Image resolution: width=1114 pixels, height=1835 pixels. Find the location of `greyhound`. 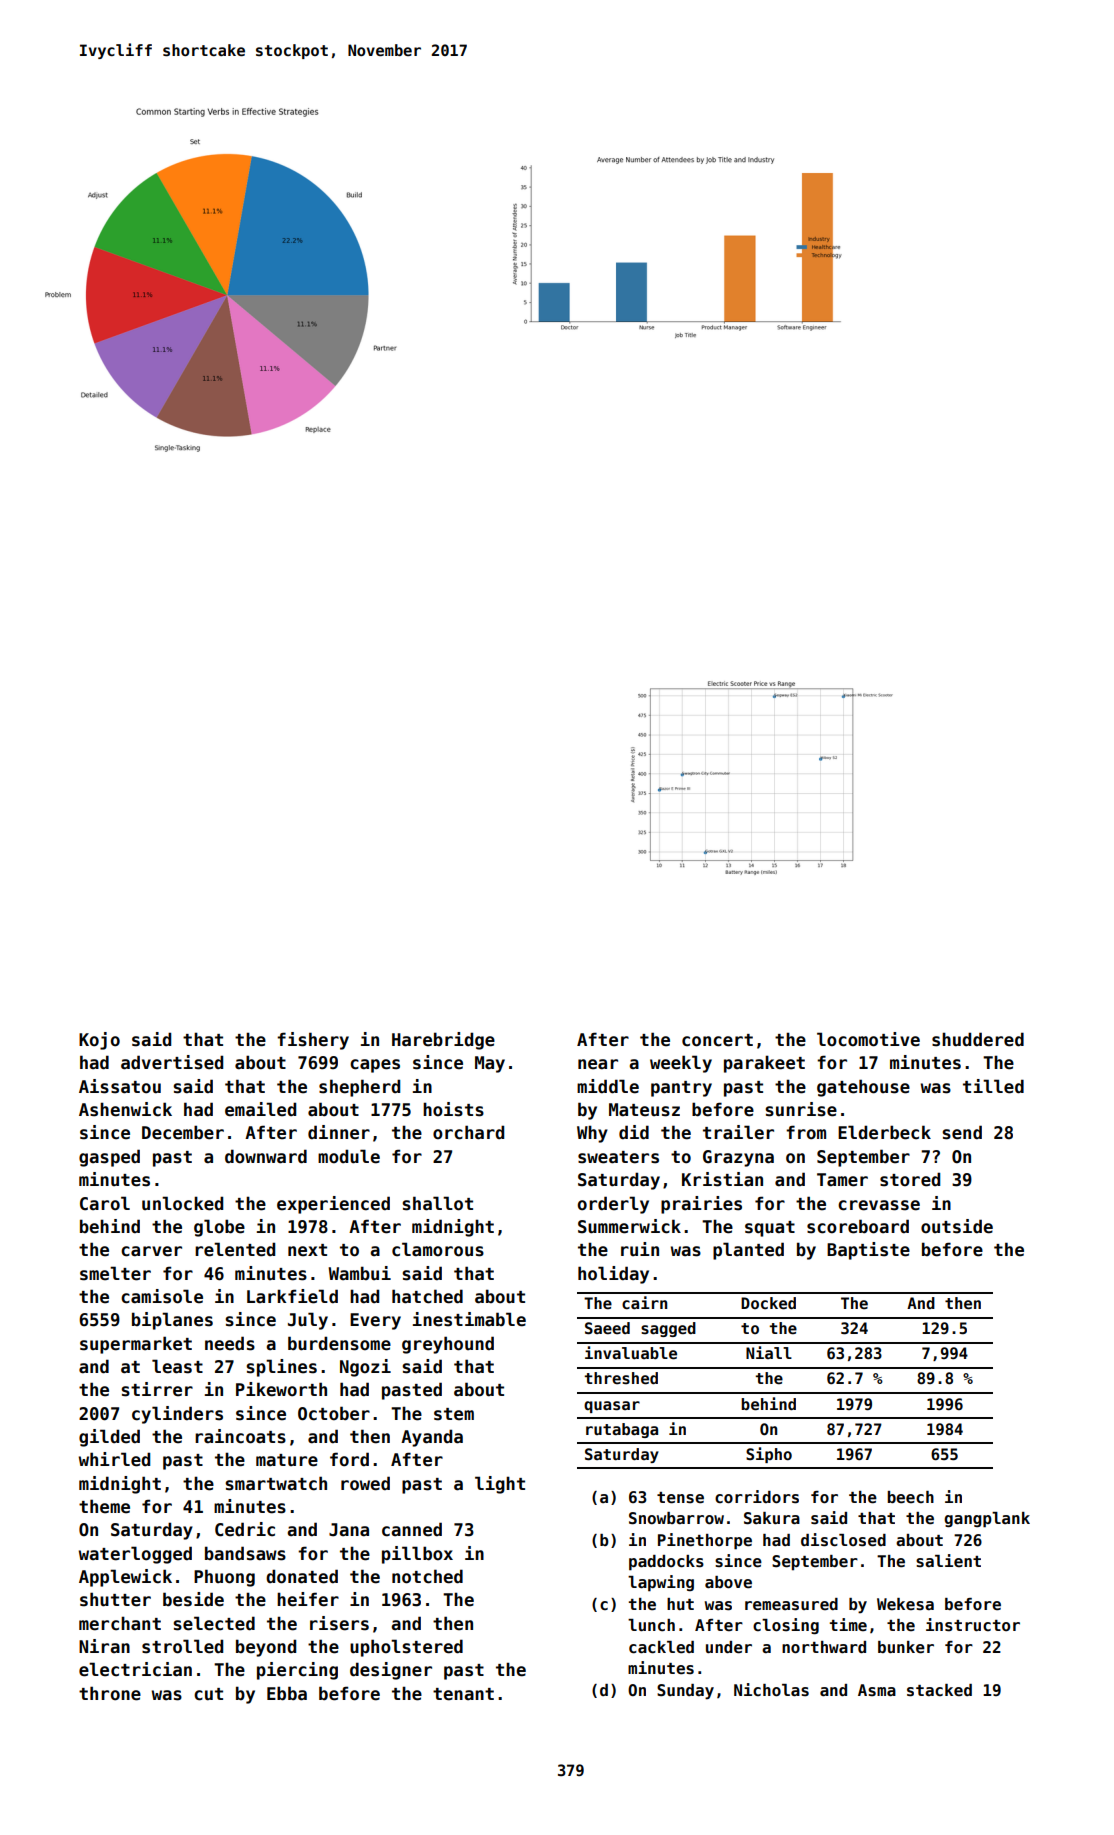

greyhound is located at coordinates (448, 1345).
